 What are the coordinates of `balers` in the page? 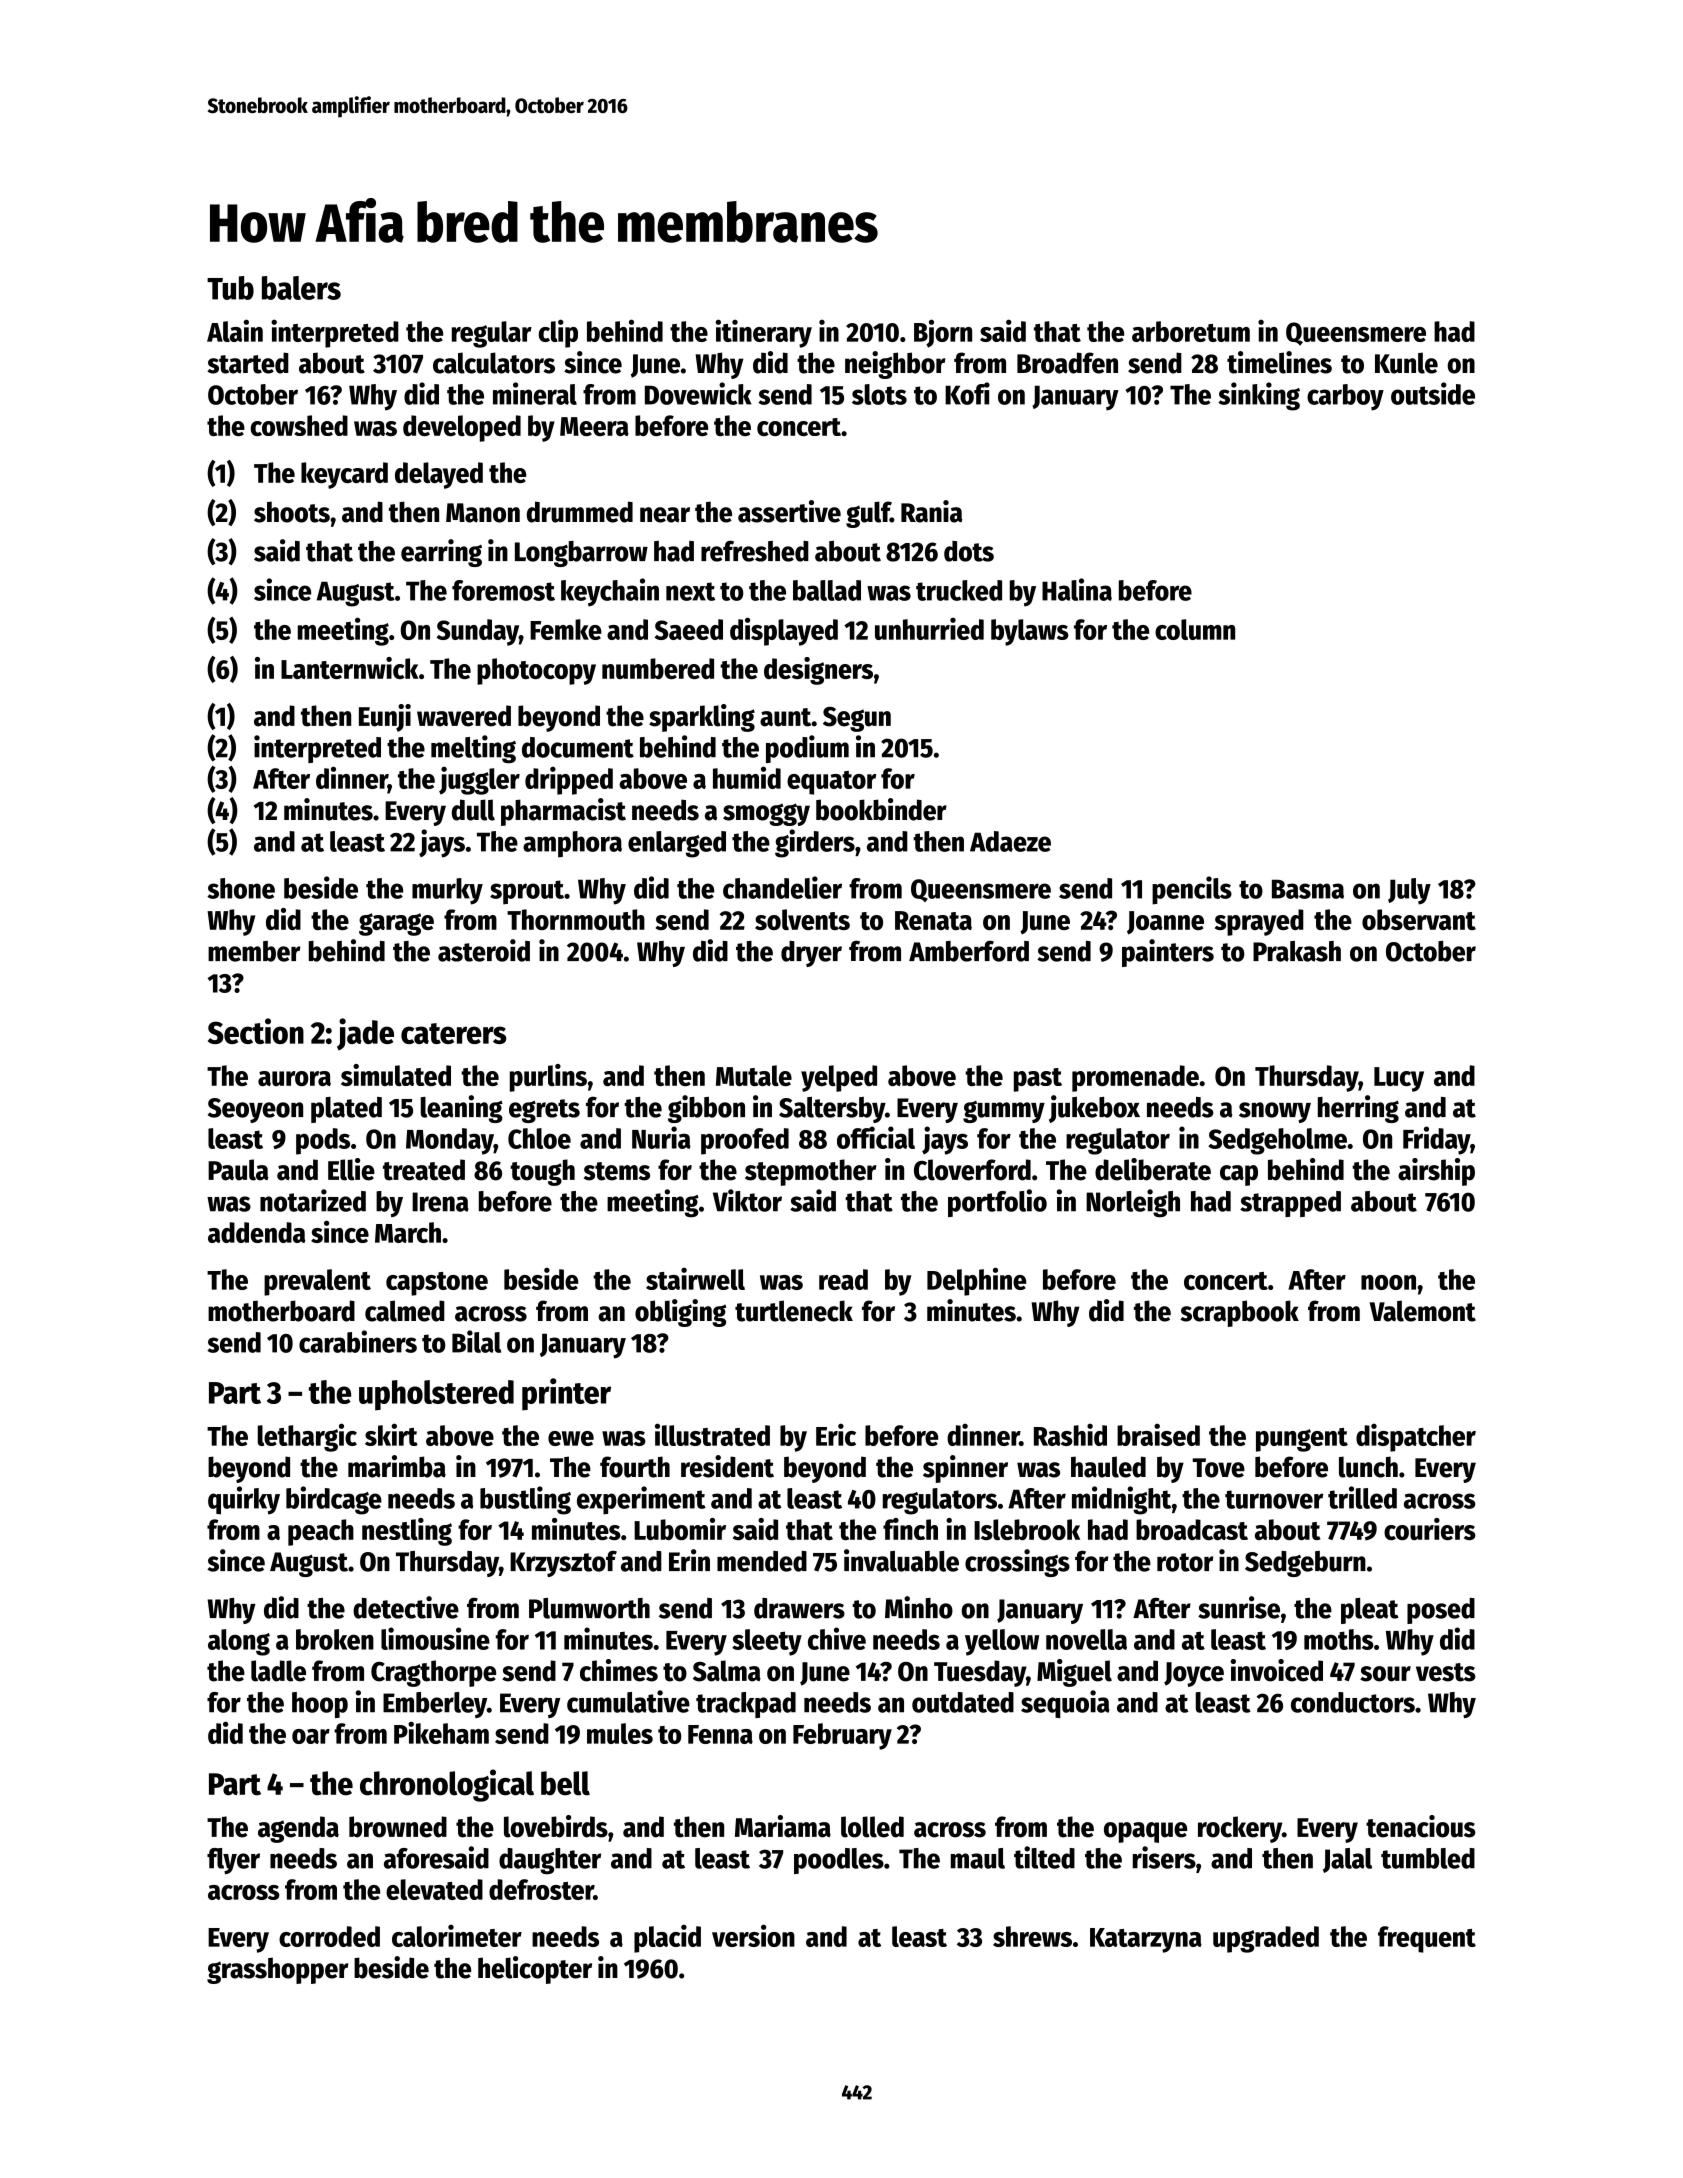 It's located at (301, 288).
